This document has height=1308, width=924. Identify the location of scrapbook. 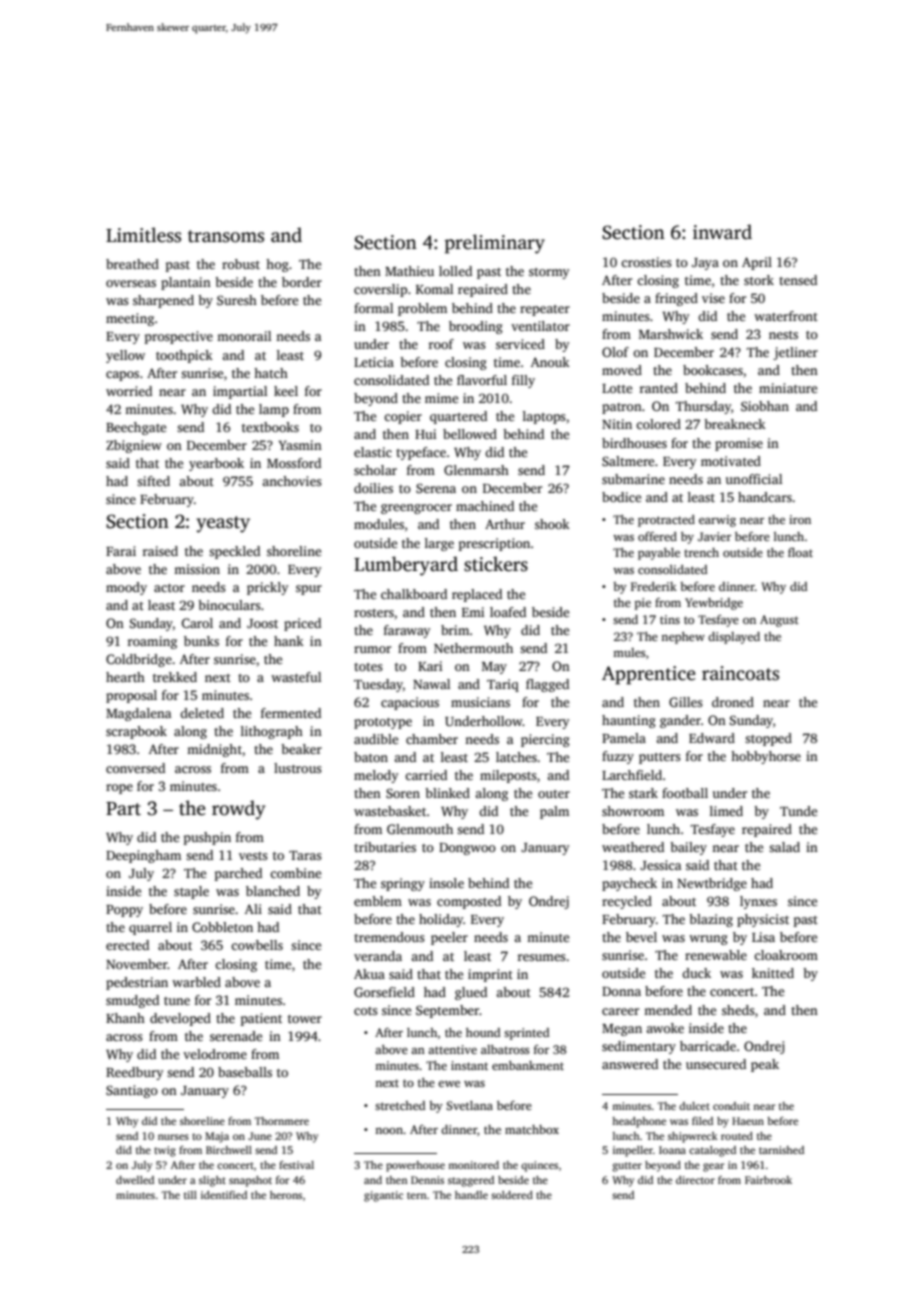
(136, 732).
